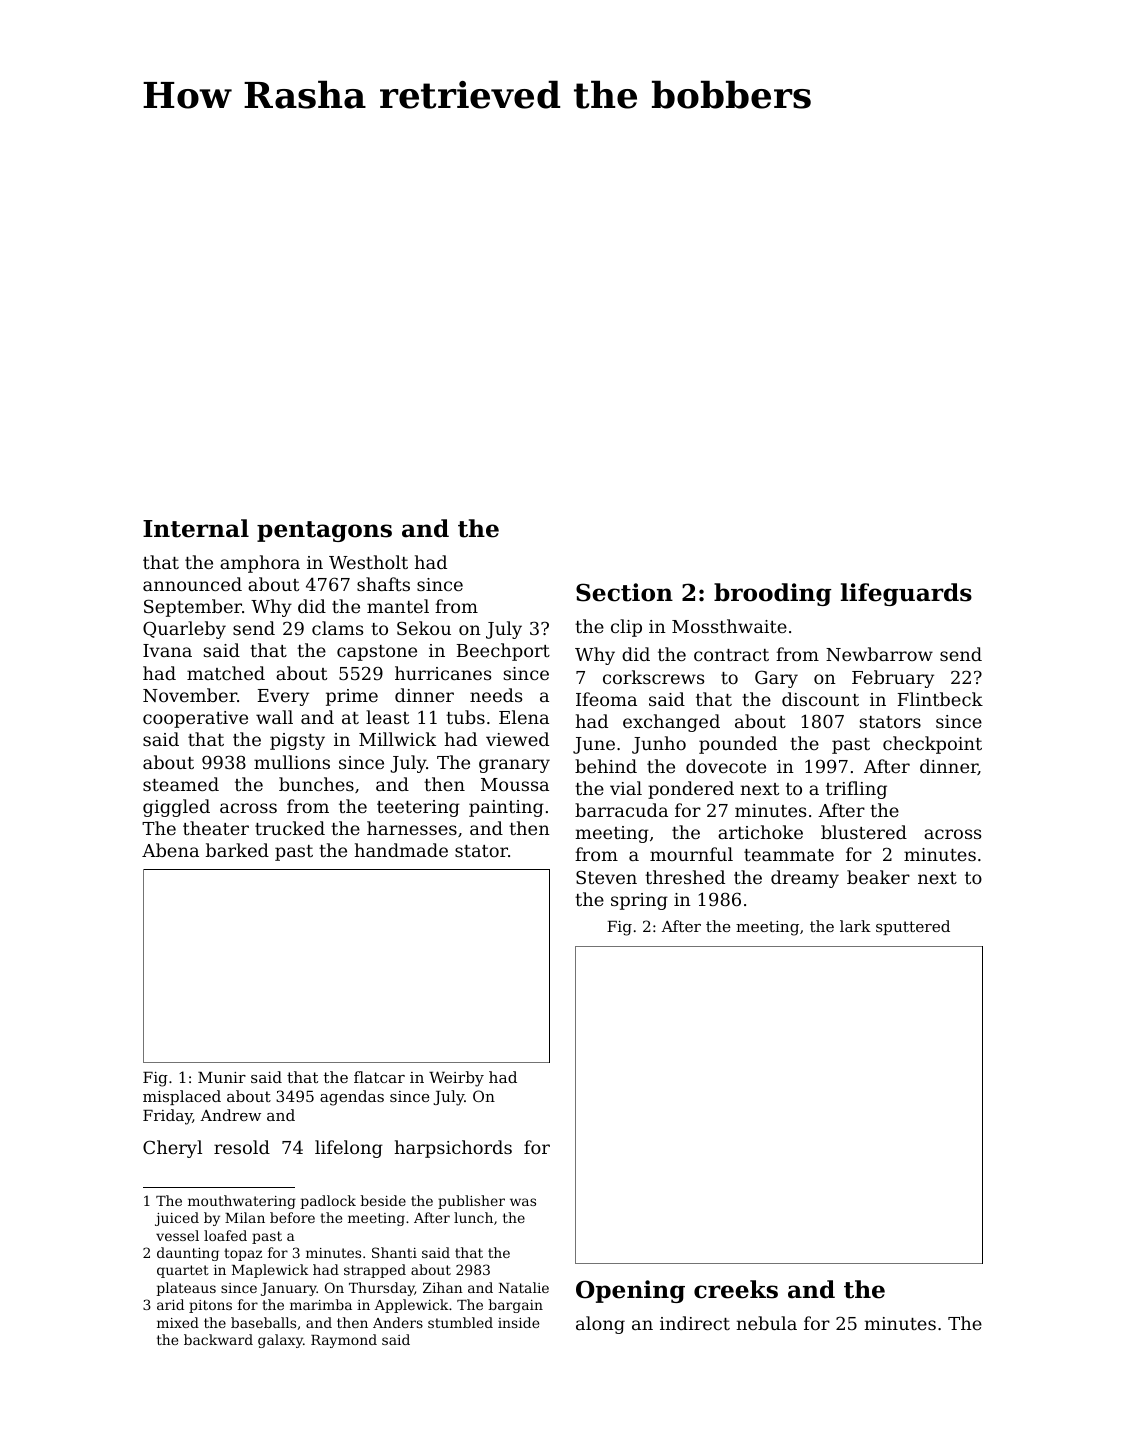  Describe the element at coordinates (260, 564) in the screenshot. I see `amphora` at that location.
